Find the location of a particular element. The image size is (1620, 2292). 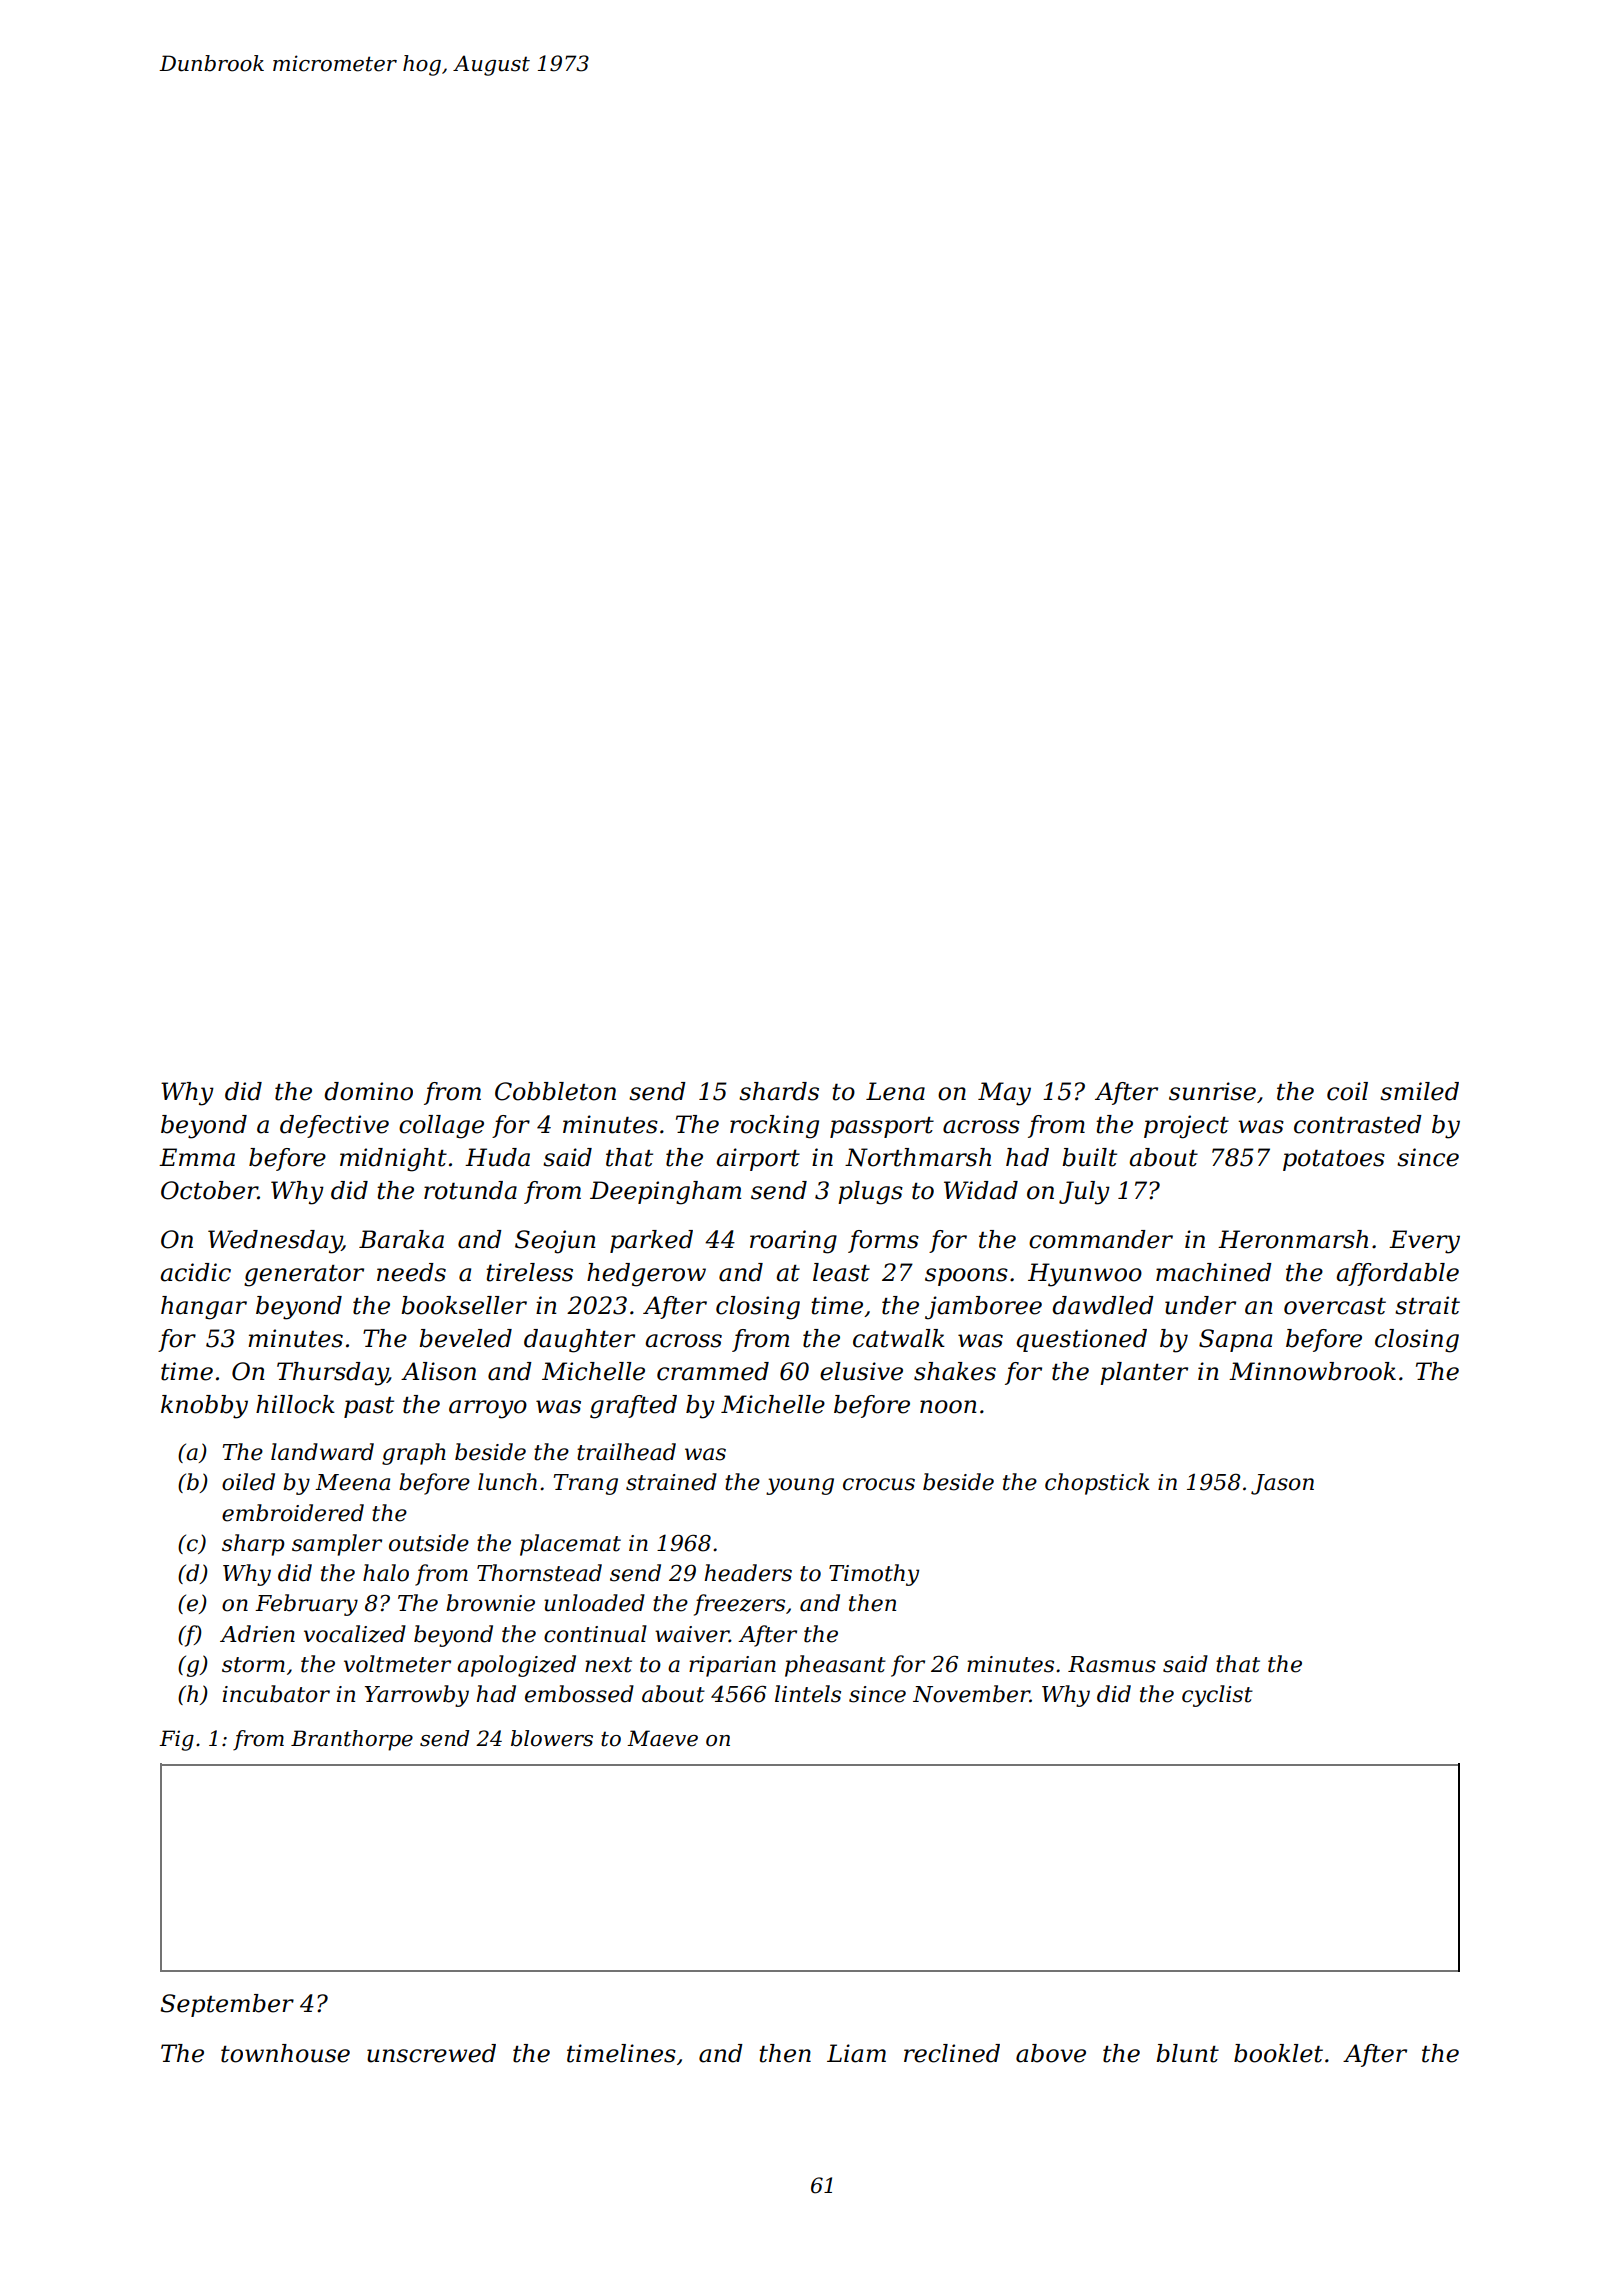

shards is located at coordinates (779, 1091).
